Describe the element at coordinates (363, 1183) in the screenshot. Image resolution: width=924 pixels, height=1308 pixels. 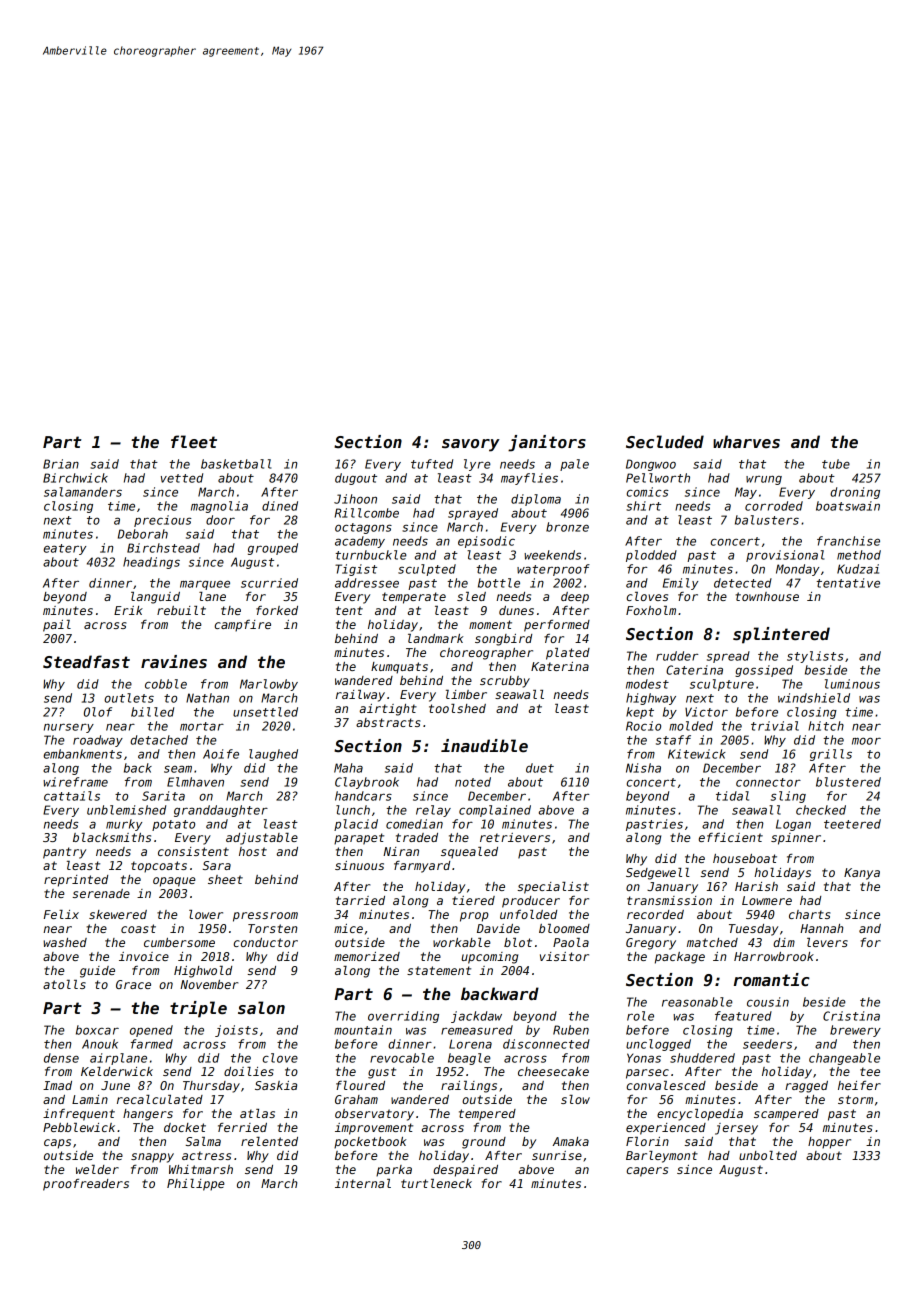
I see `internal` at that location.
